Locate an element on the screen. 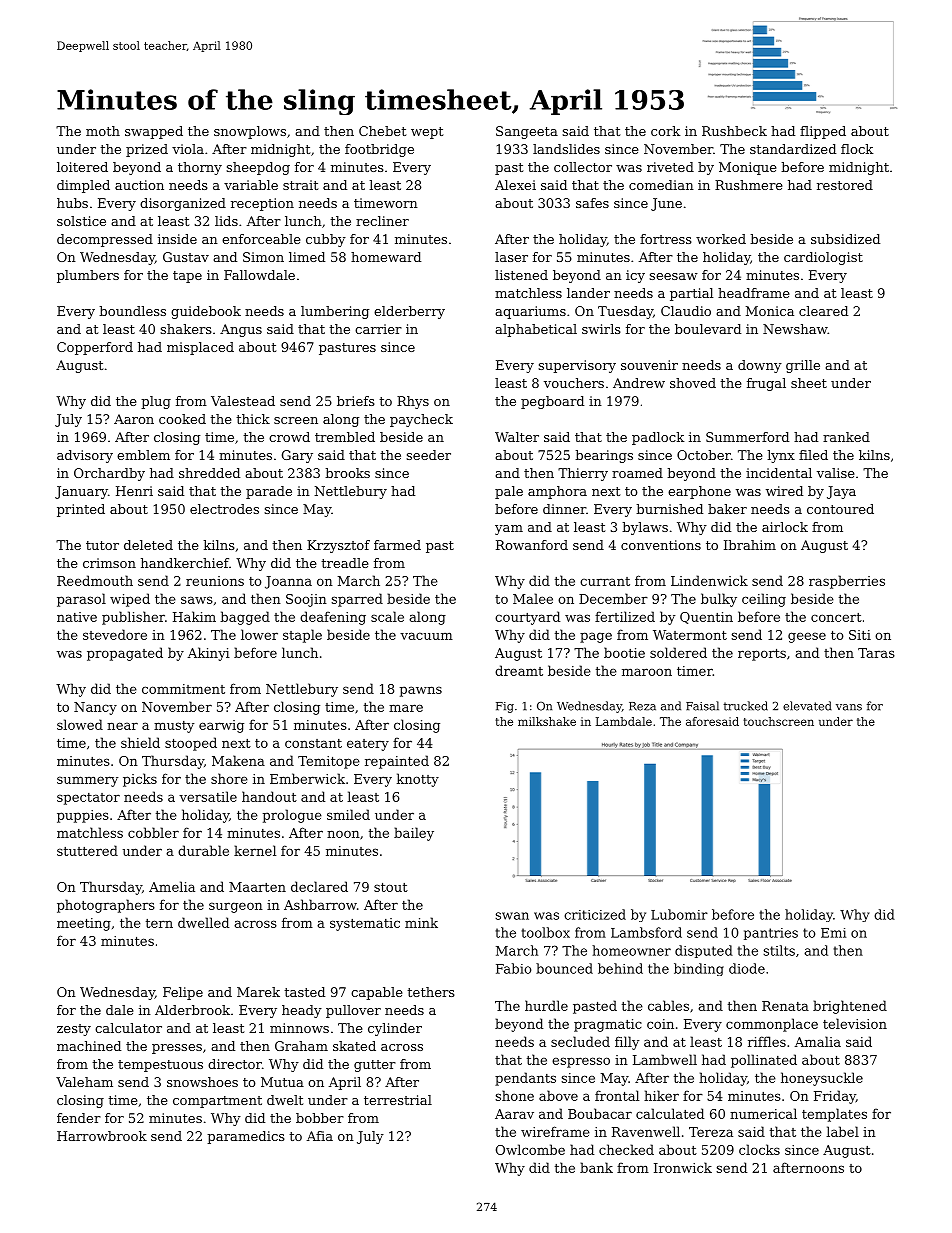 The width and height of the screenshot is (952, 1233). roamed is located at coordinates (637, 473).
